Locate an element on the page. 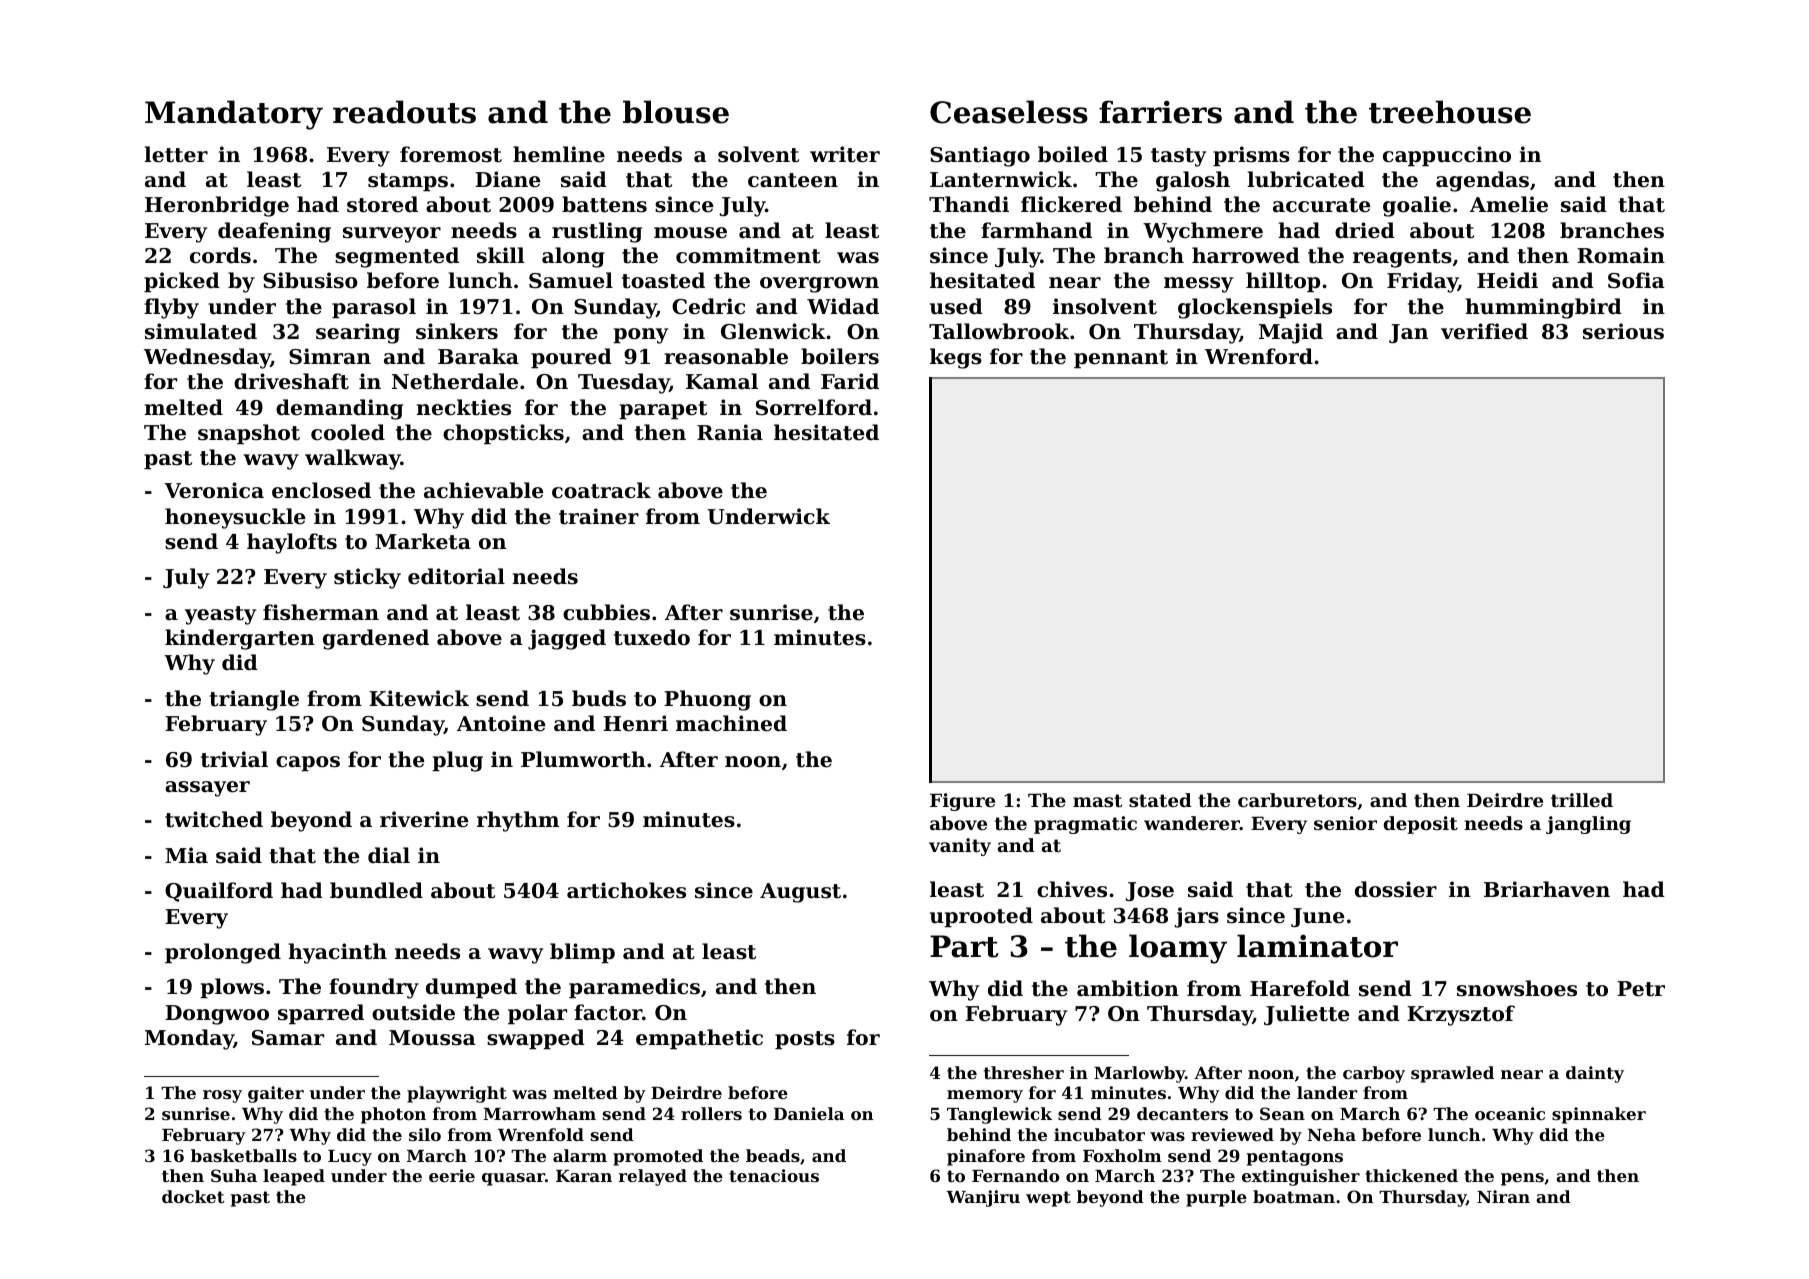  plows is located at coordinates (232, 988).
